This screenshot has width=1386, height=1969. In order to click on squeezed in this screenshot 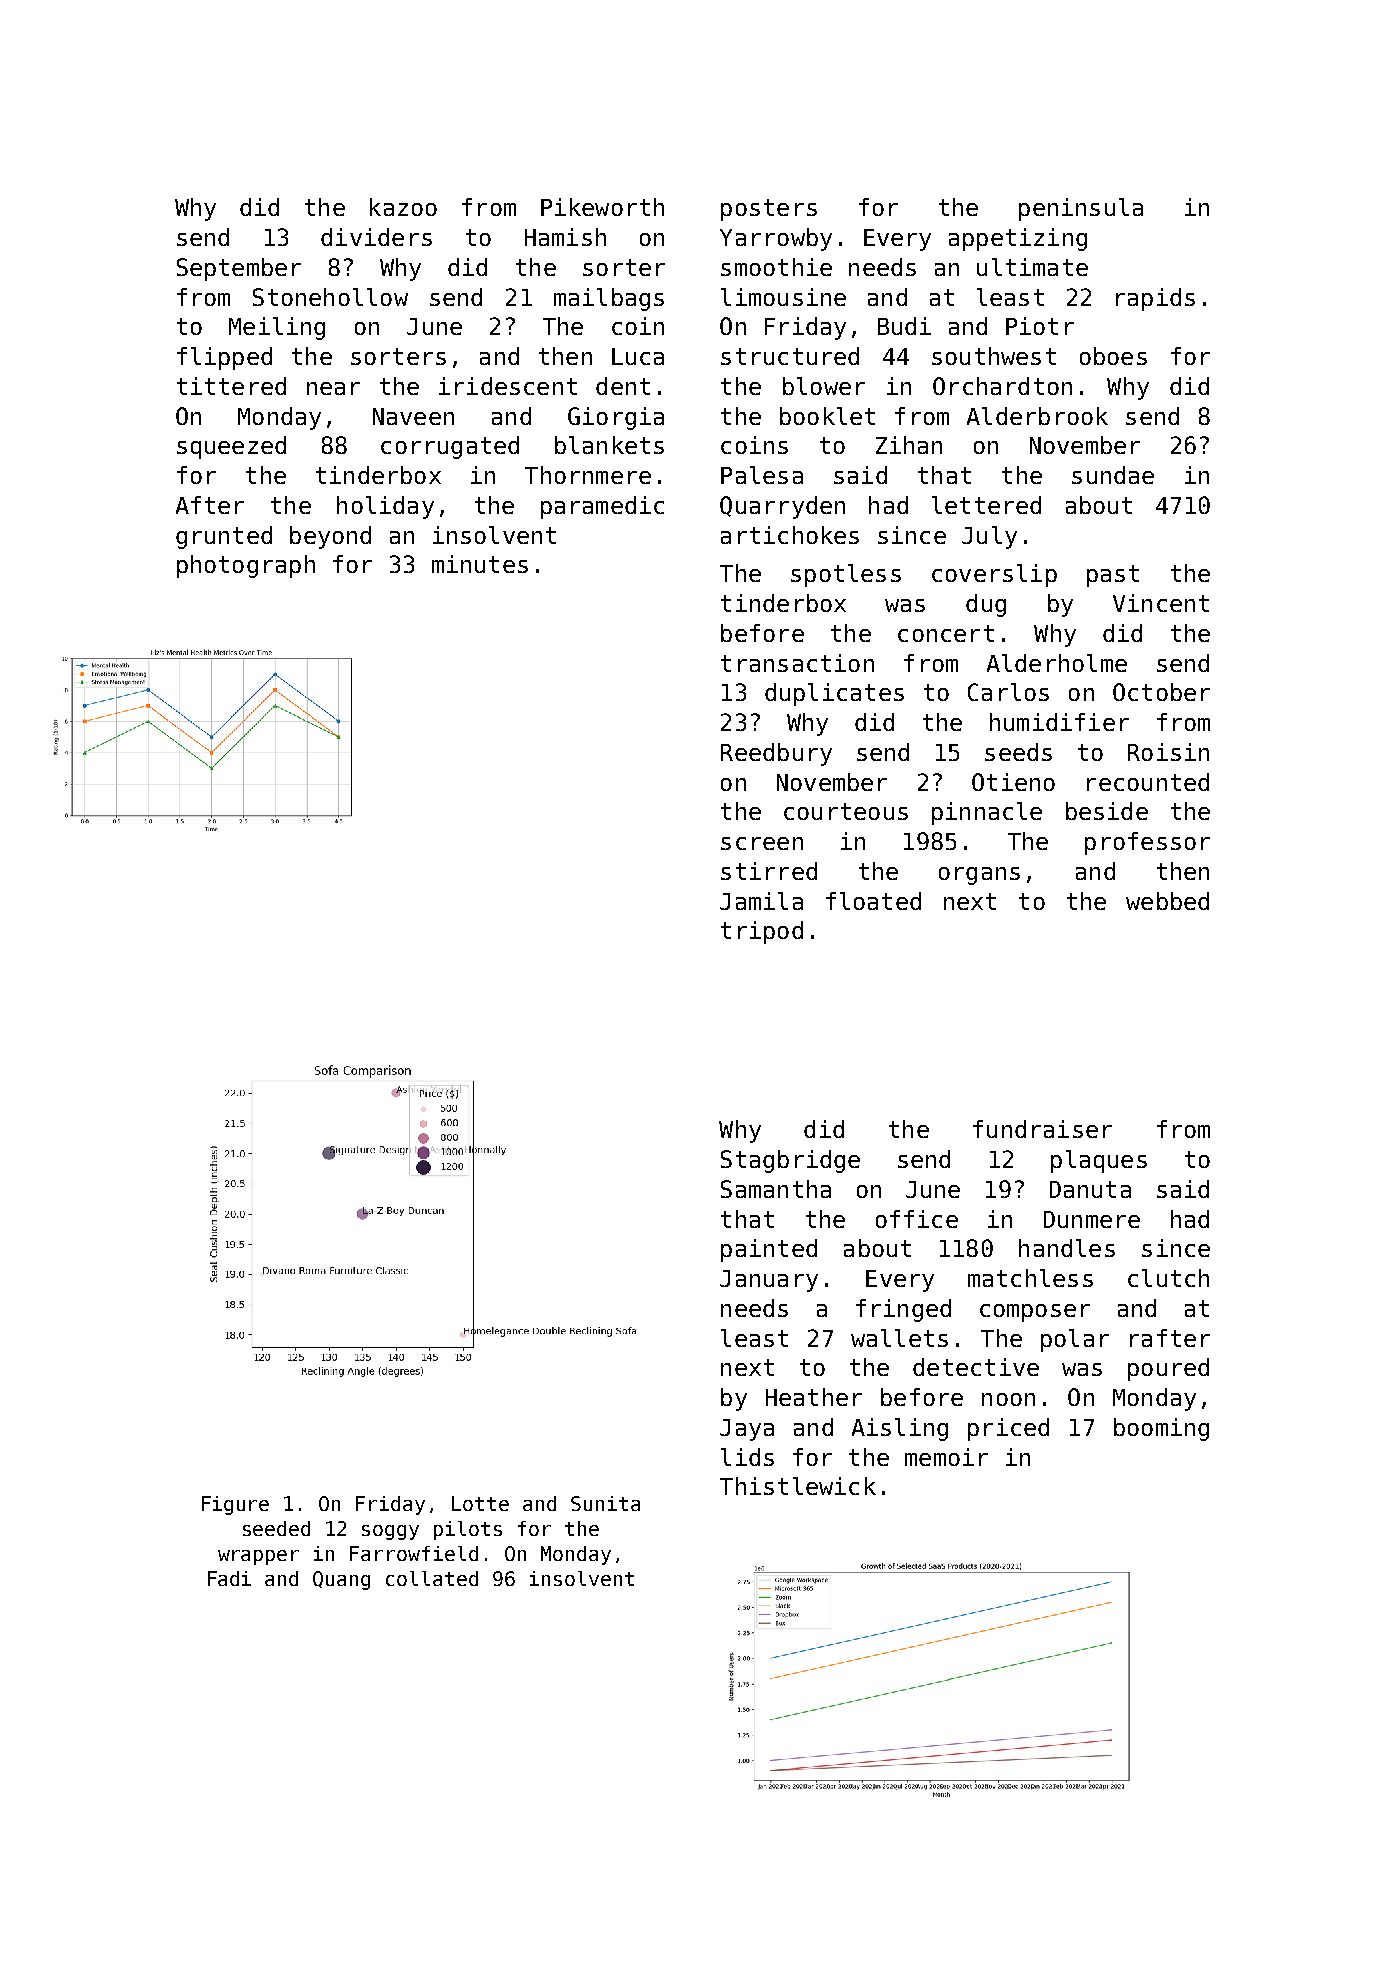, I will do `click(231, 447)`.
